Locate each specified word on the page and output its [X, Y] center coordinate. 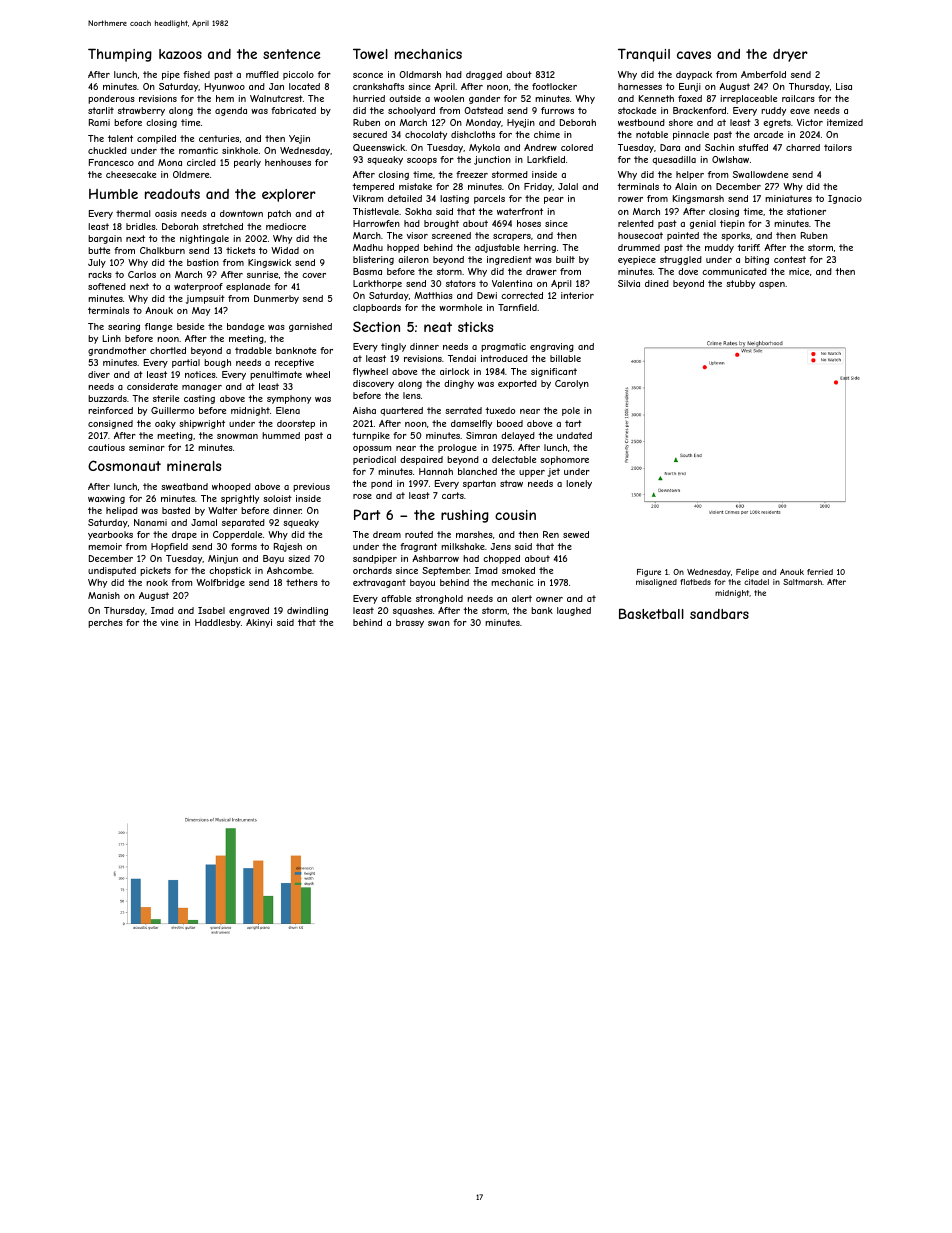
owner [549, 599]
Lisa [844, 86]
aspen [772, 285]
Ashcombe [289, 570]
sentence [292, 54]
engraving [552, 347]
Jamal [204, 522]
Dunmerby [276, 299]
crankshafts [378, 86]
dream [387, 534]
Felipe [747, 573]
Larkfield [546, 159]
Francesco [111, 162]
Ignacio [845, 199]
